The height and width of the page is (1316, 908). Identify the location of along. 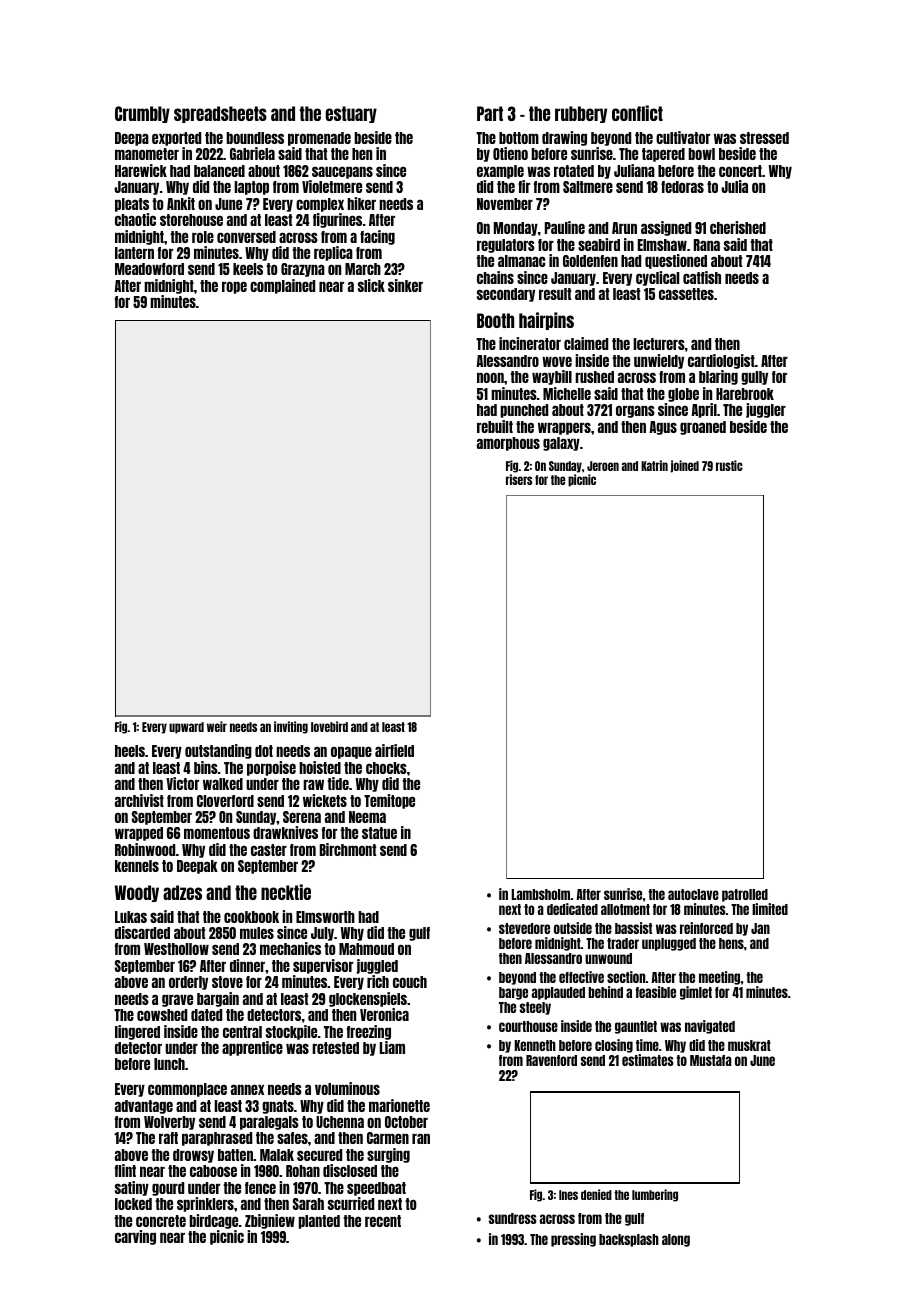
(676, 1240).
